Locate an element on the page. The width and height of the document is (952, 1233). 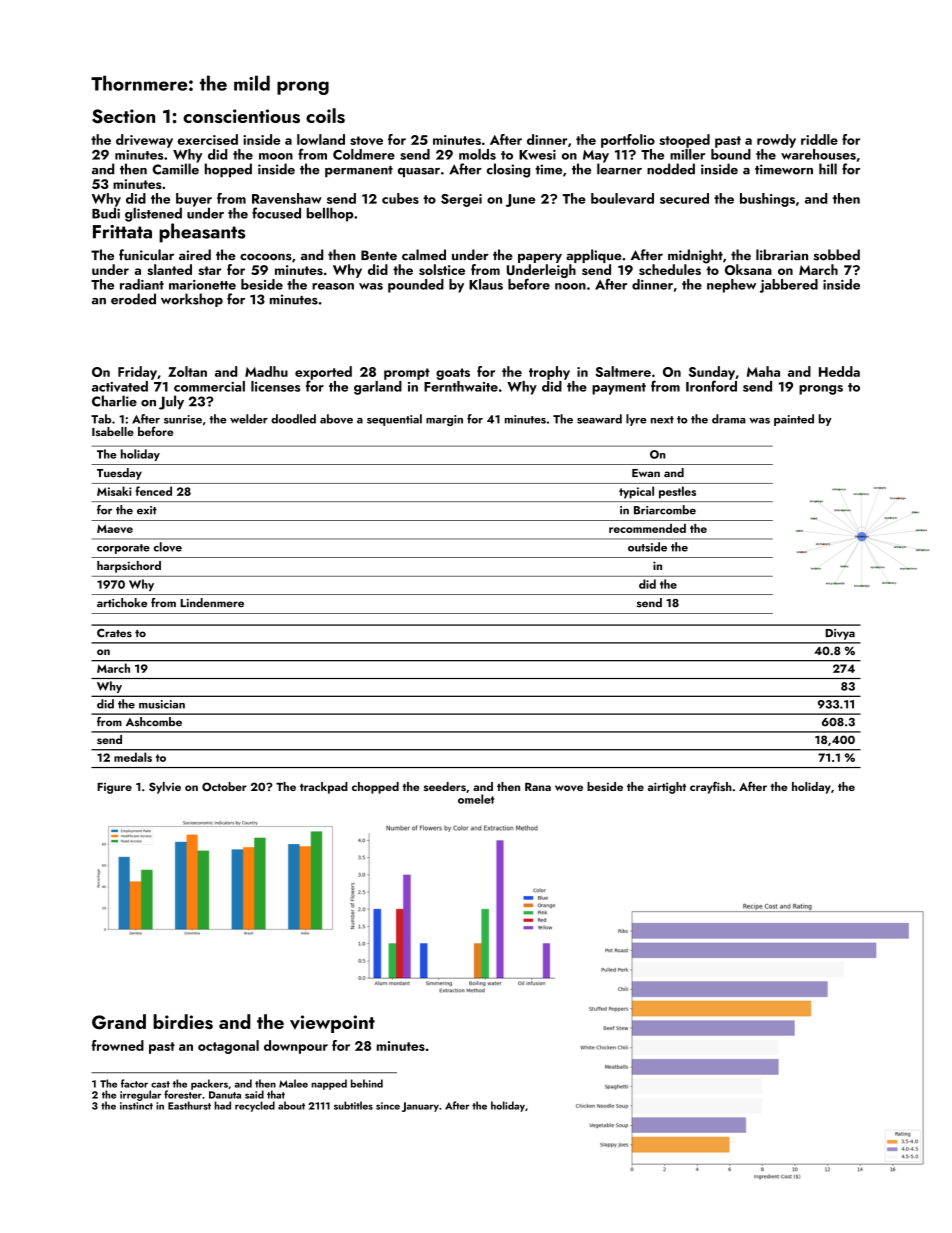
since is located at coordinates (388, 1106).
